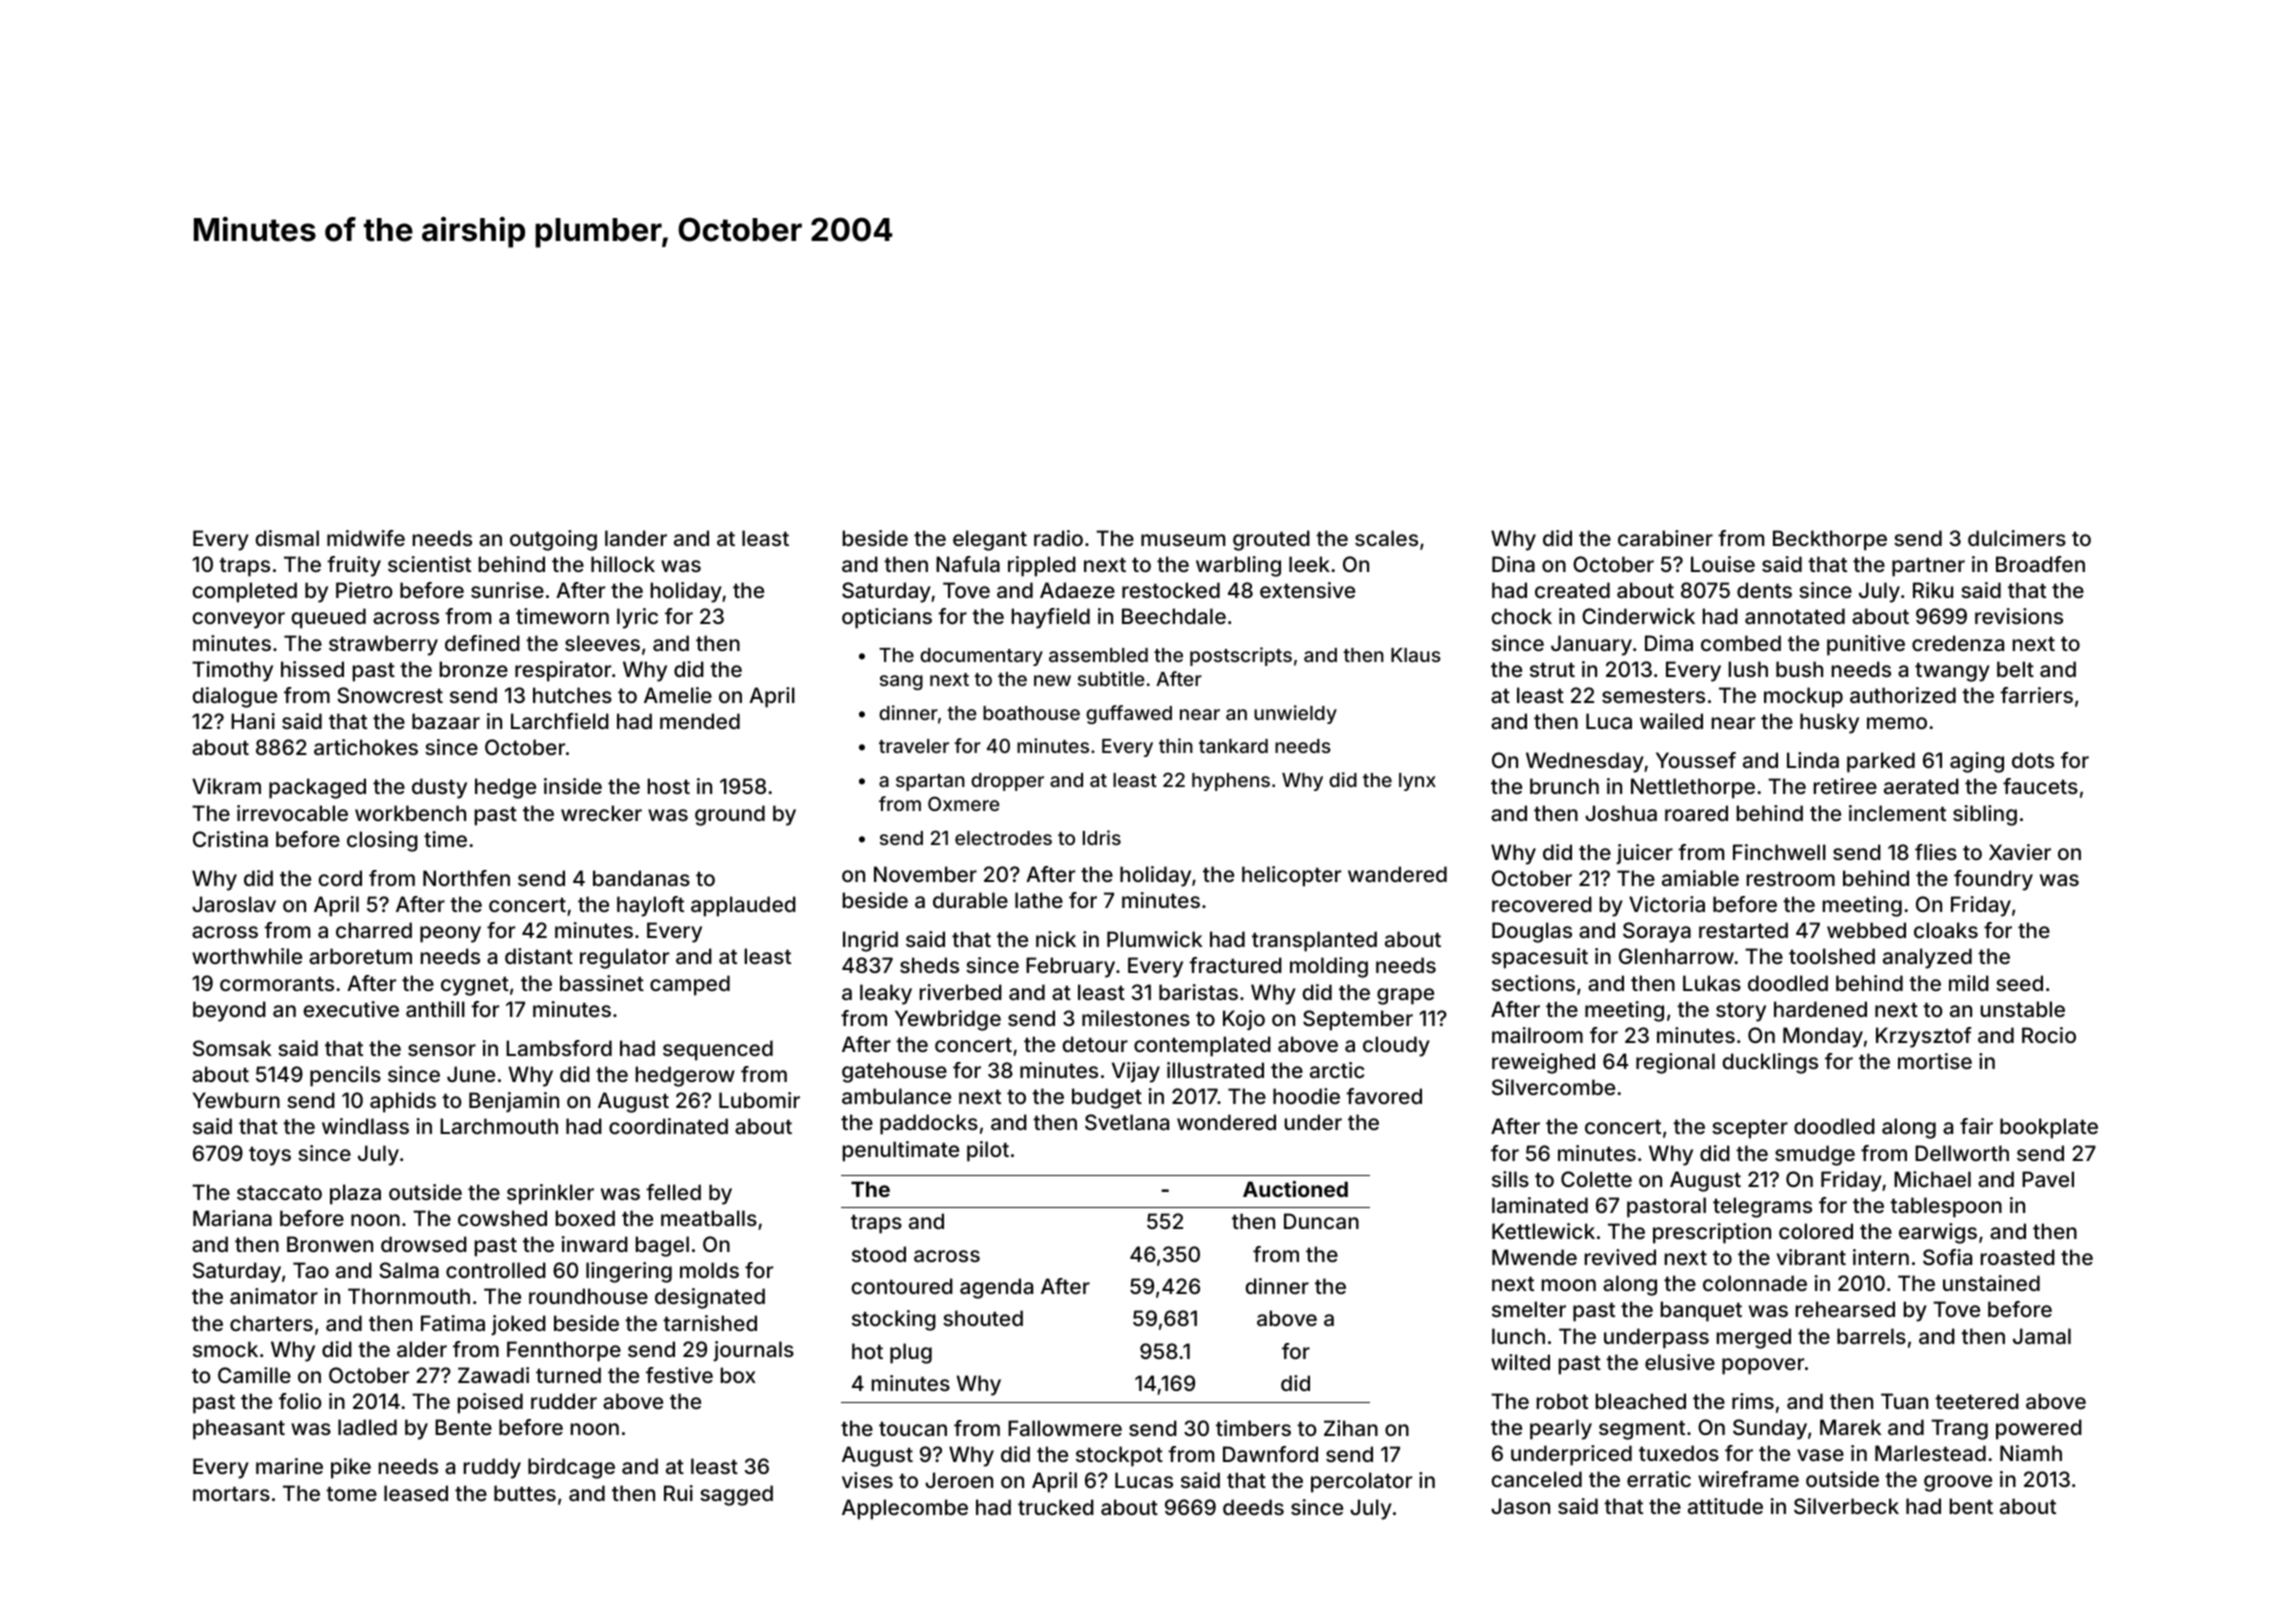  Describe the element at coordinates (1058, 538) in the screenshot. I see `radio` at that location.
